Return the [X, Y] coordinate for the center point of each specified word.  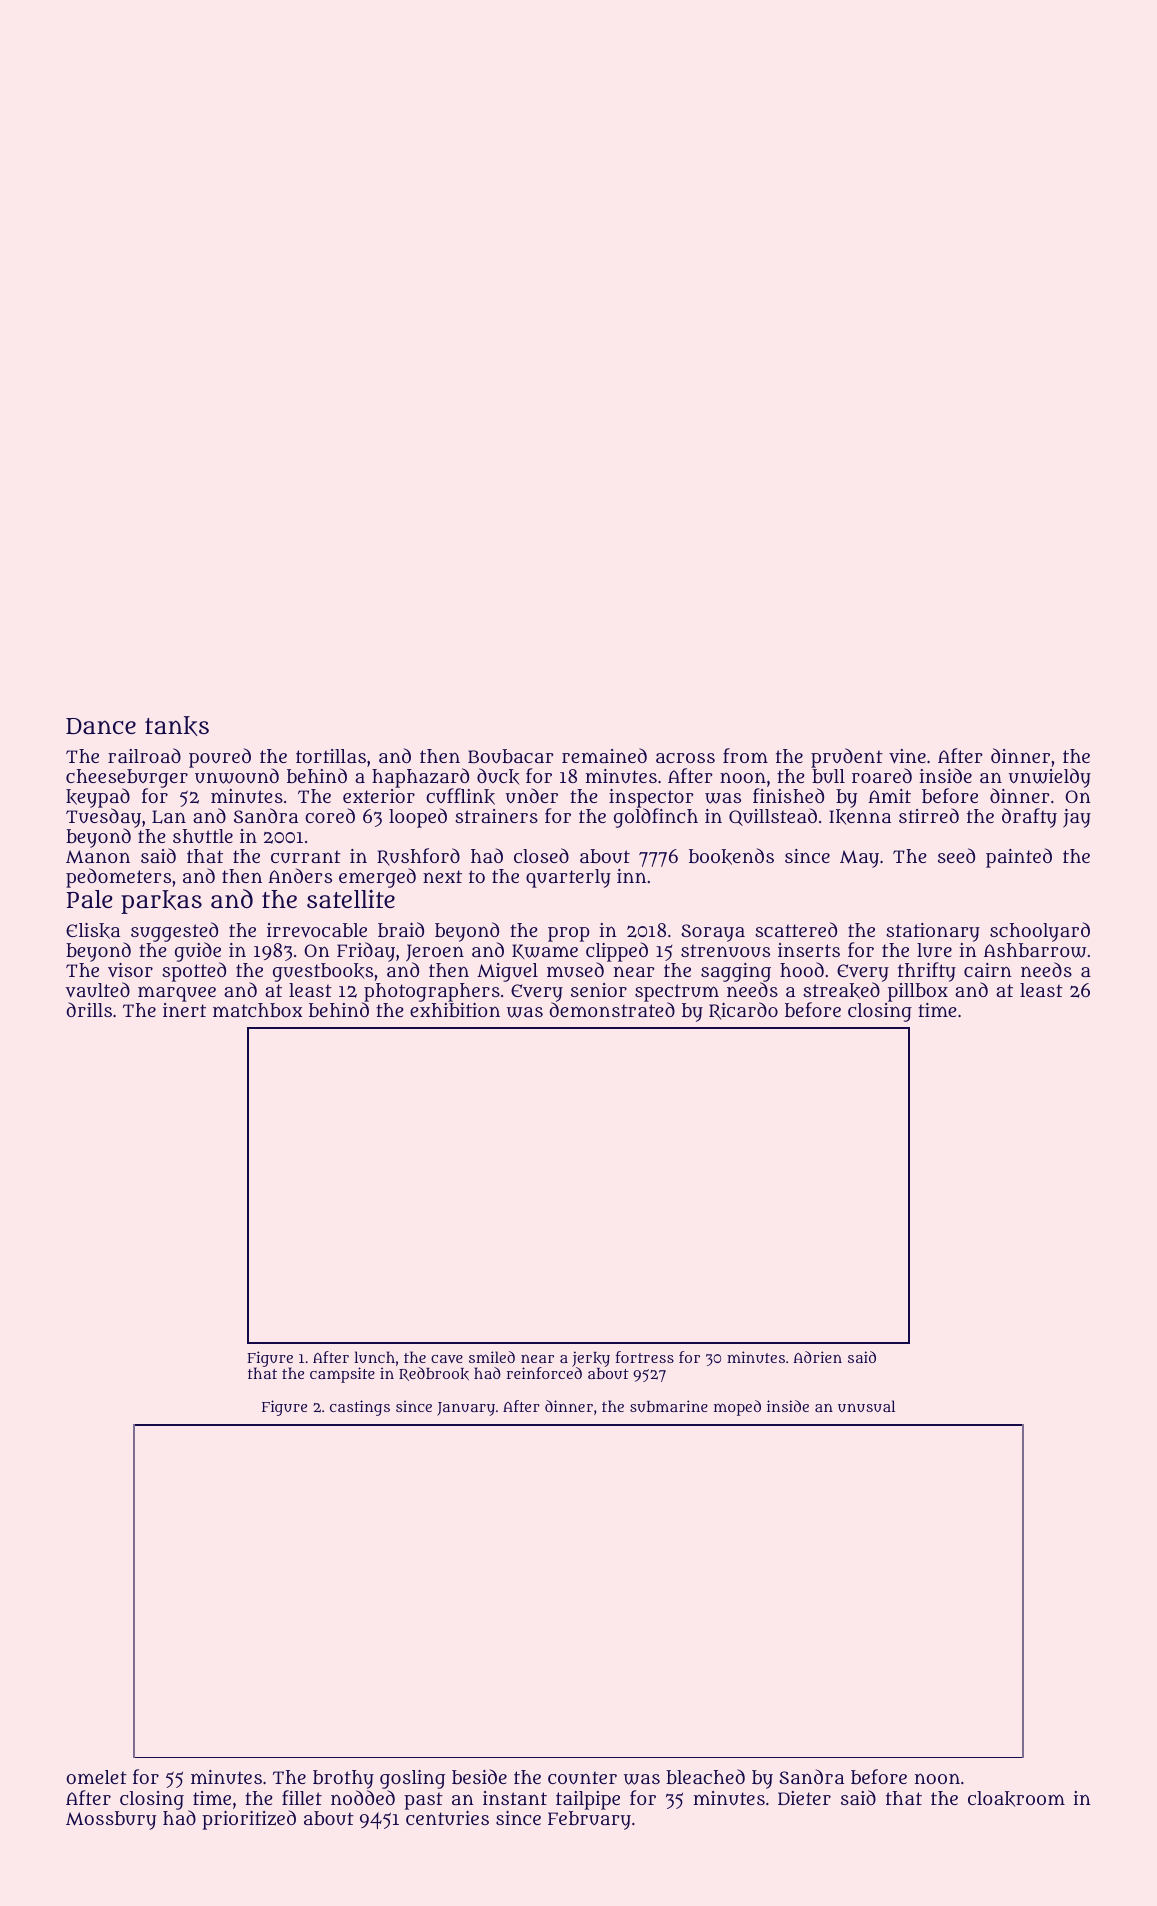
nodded [363, 1797]
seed [956, 855]
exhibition [455, 1010]
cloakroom [1016, 1799]
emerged [377, 878]
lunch [375, 1357]
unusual [866, 1406]
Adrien [817, 1357]
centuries [447, 1818]
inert [184, 1010]
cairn [988, 970]
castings [360, 1408]
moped [737, 1408]
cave [447, 1359]
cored [330, 815]
